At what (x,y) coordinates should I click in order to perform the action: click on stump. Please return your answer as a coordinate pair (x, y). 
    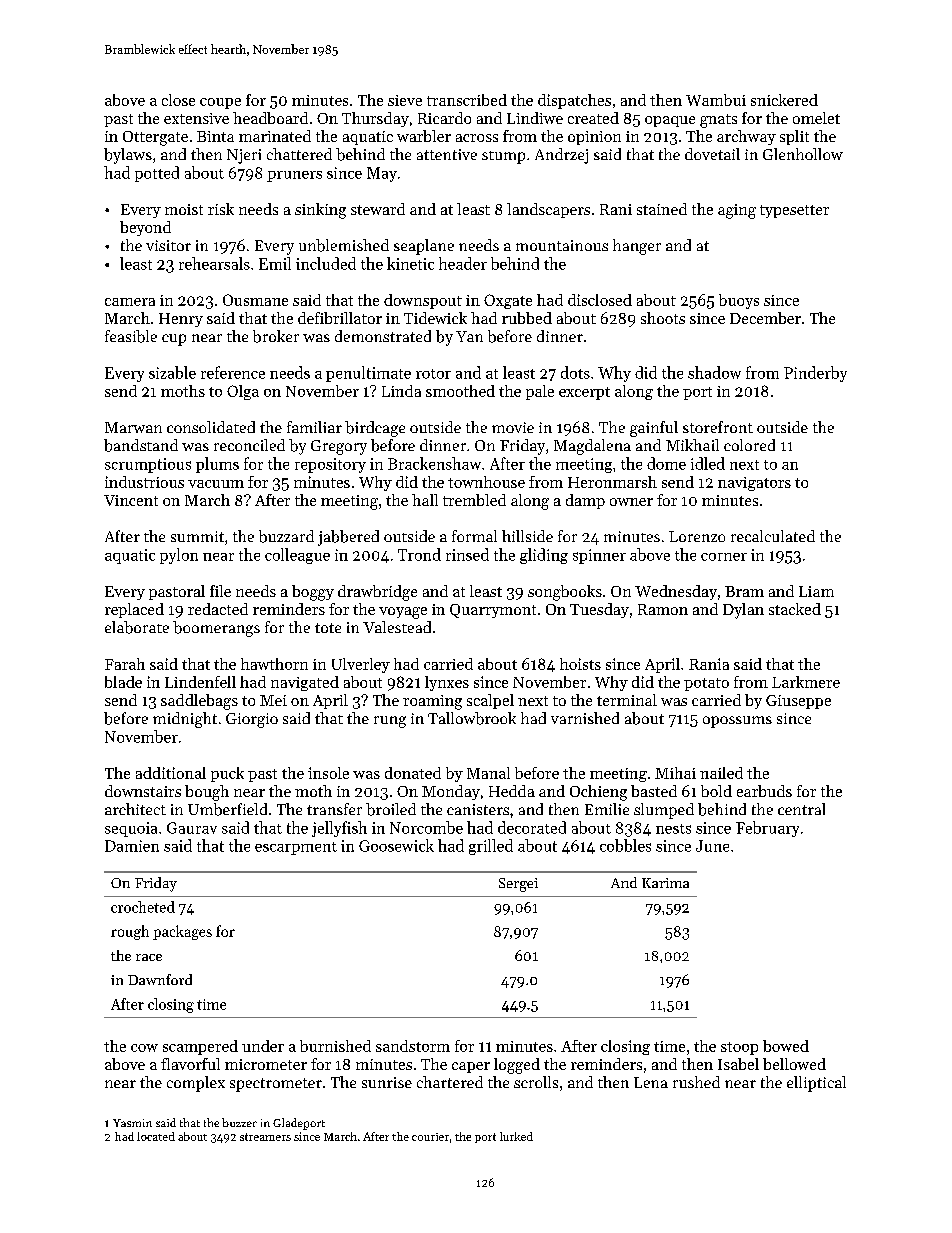
    Looking at the image, I should click on (503, 157).
